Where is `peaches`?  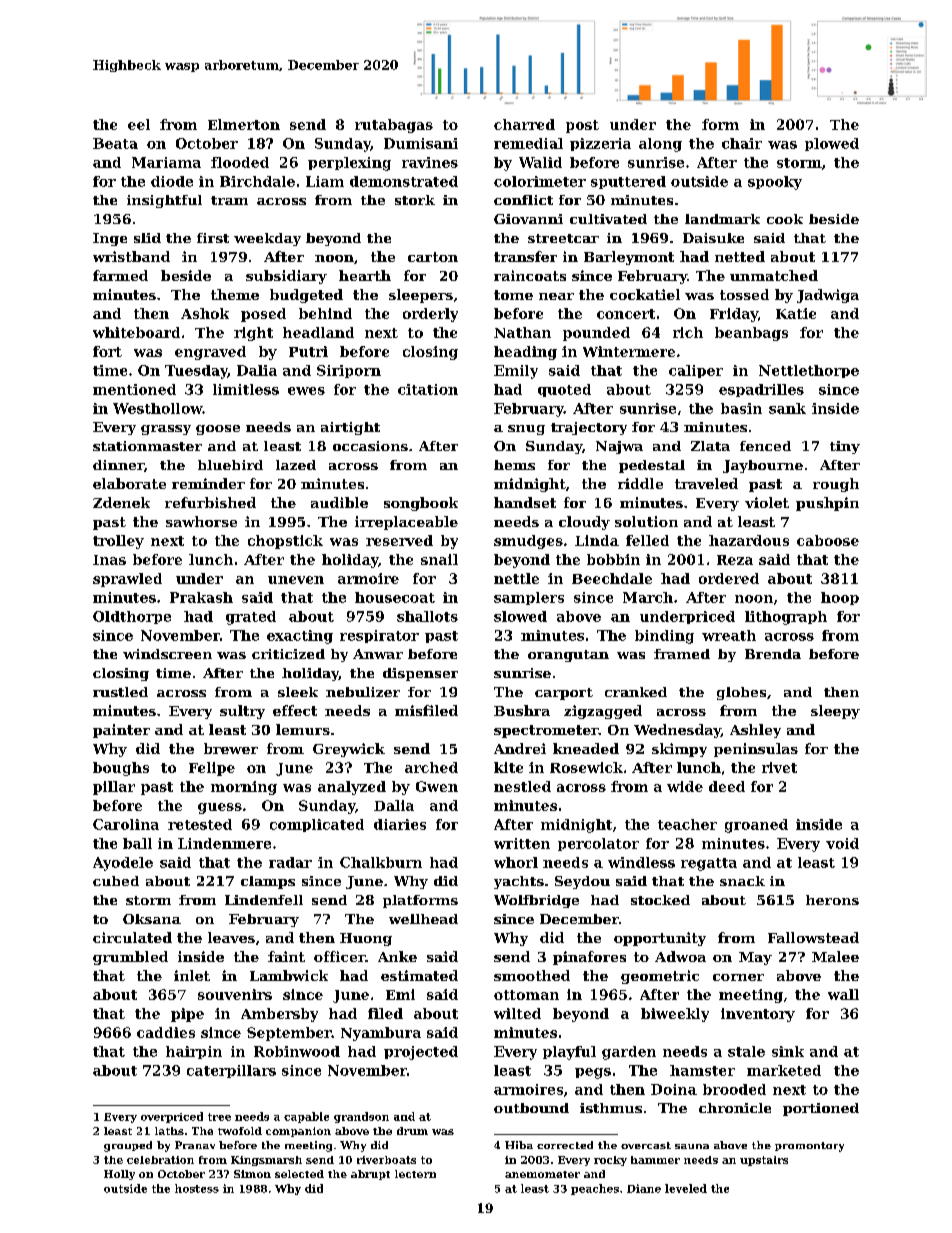
peaches is located at coordinates (595, 1189).
